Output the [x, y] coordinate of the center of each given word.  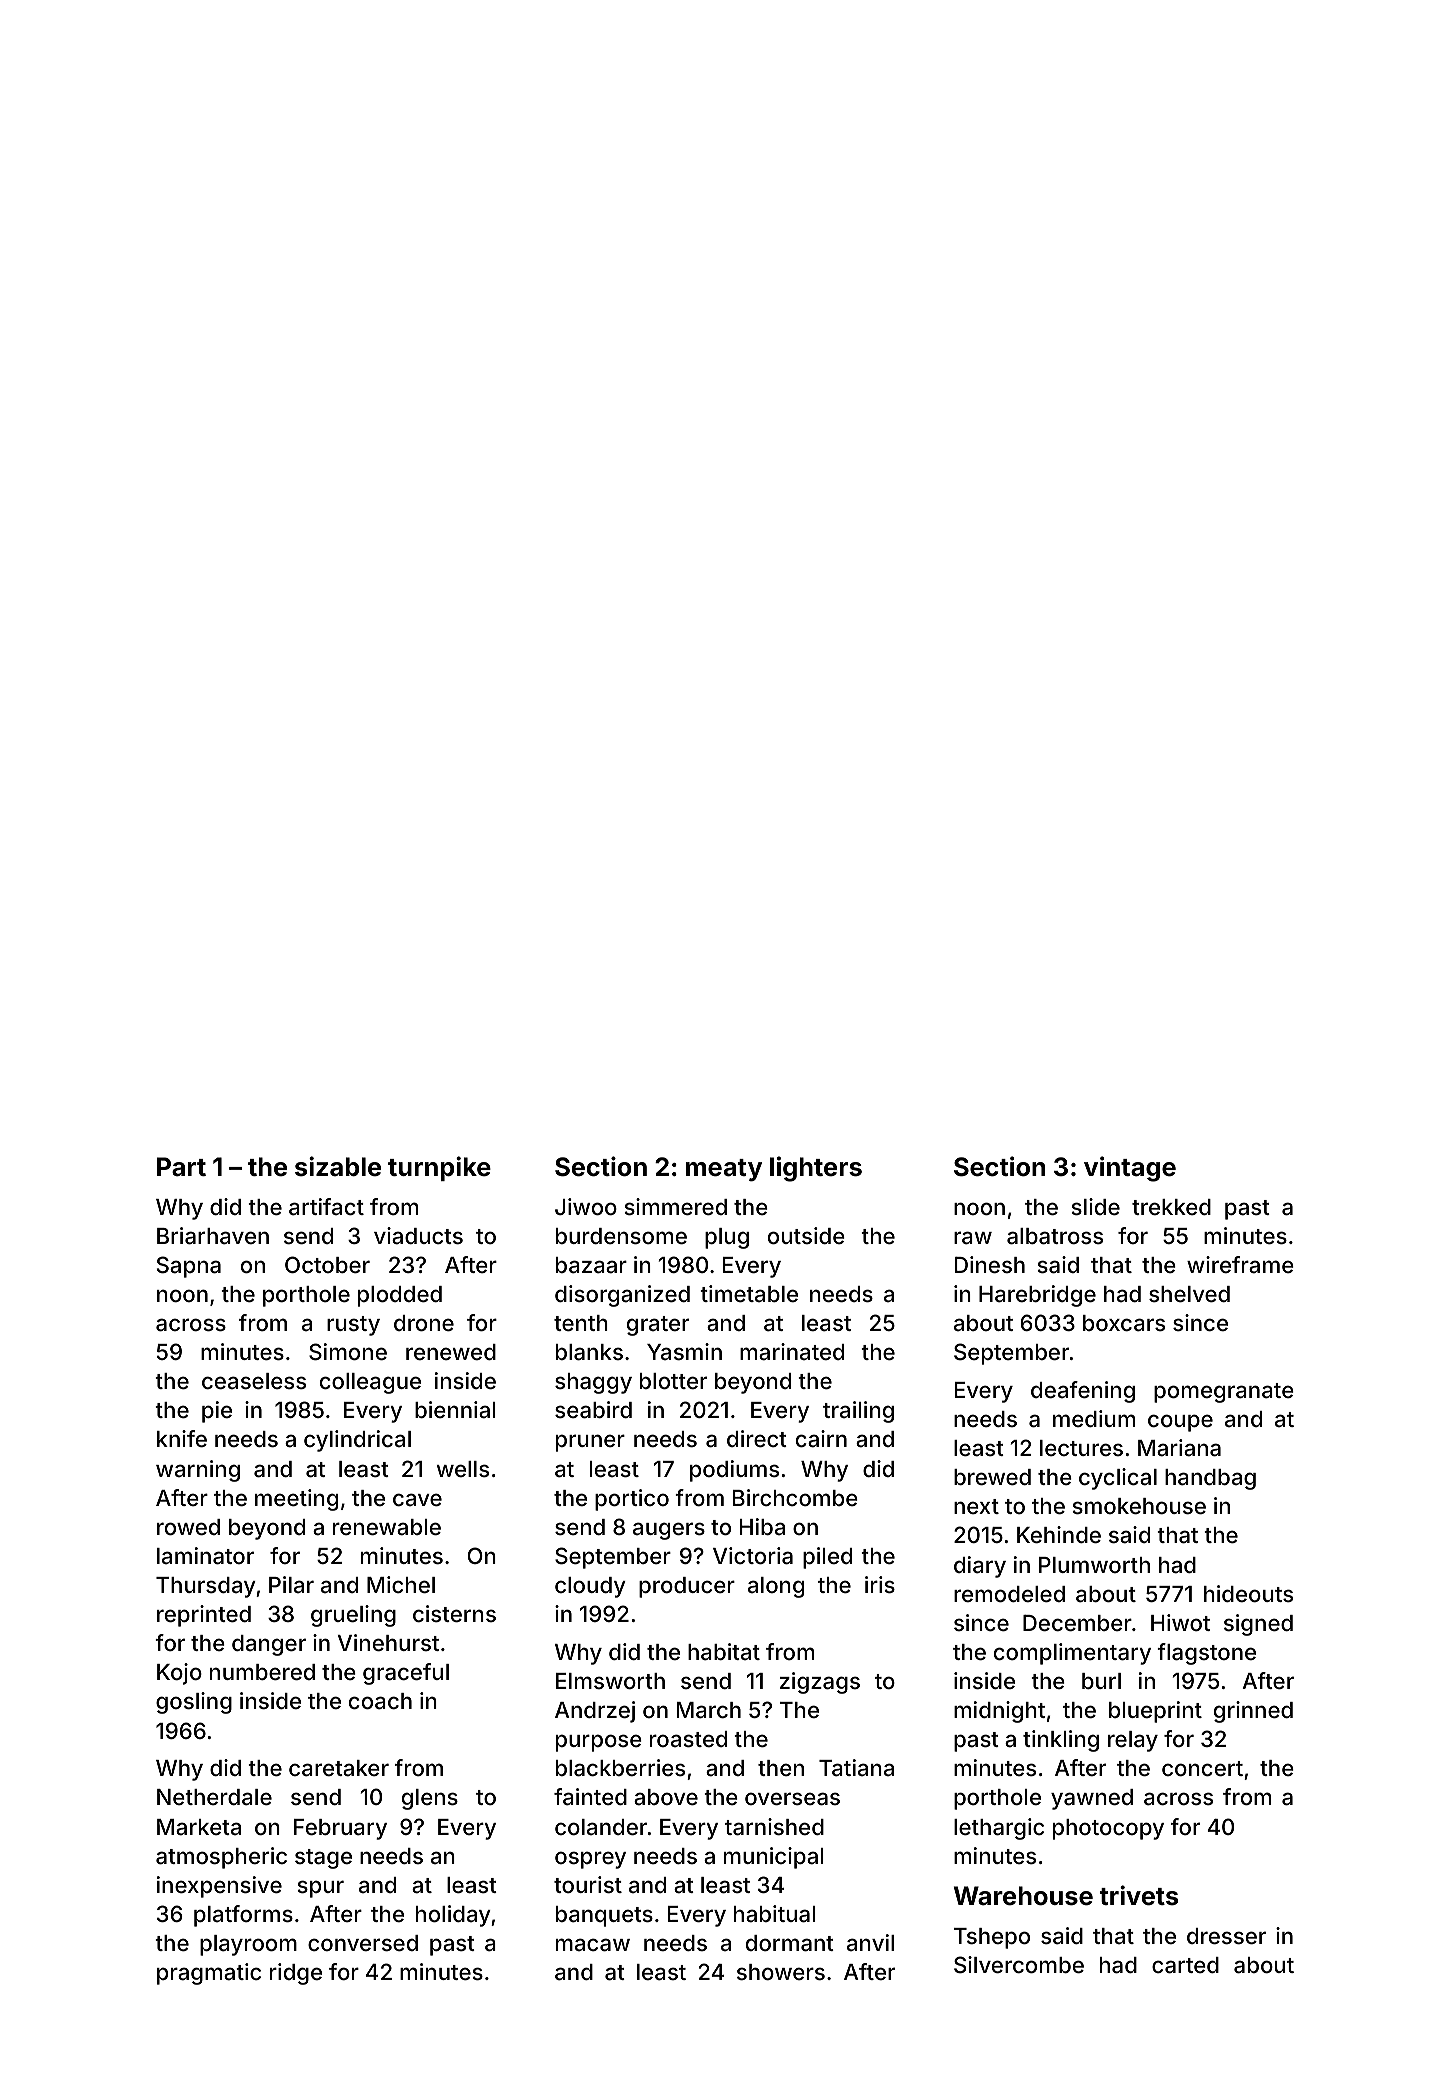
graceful [406, 1674]
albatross [1055, 1236]
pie [217, 1412]
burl [1101, 1681]
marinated [792, 1352]
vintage [1130, 1169]
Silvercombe [1019, 1965]
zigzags [820, 1683]
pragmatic [209, 1974]
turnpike [439, 1168]
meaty [724, 1170]
